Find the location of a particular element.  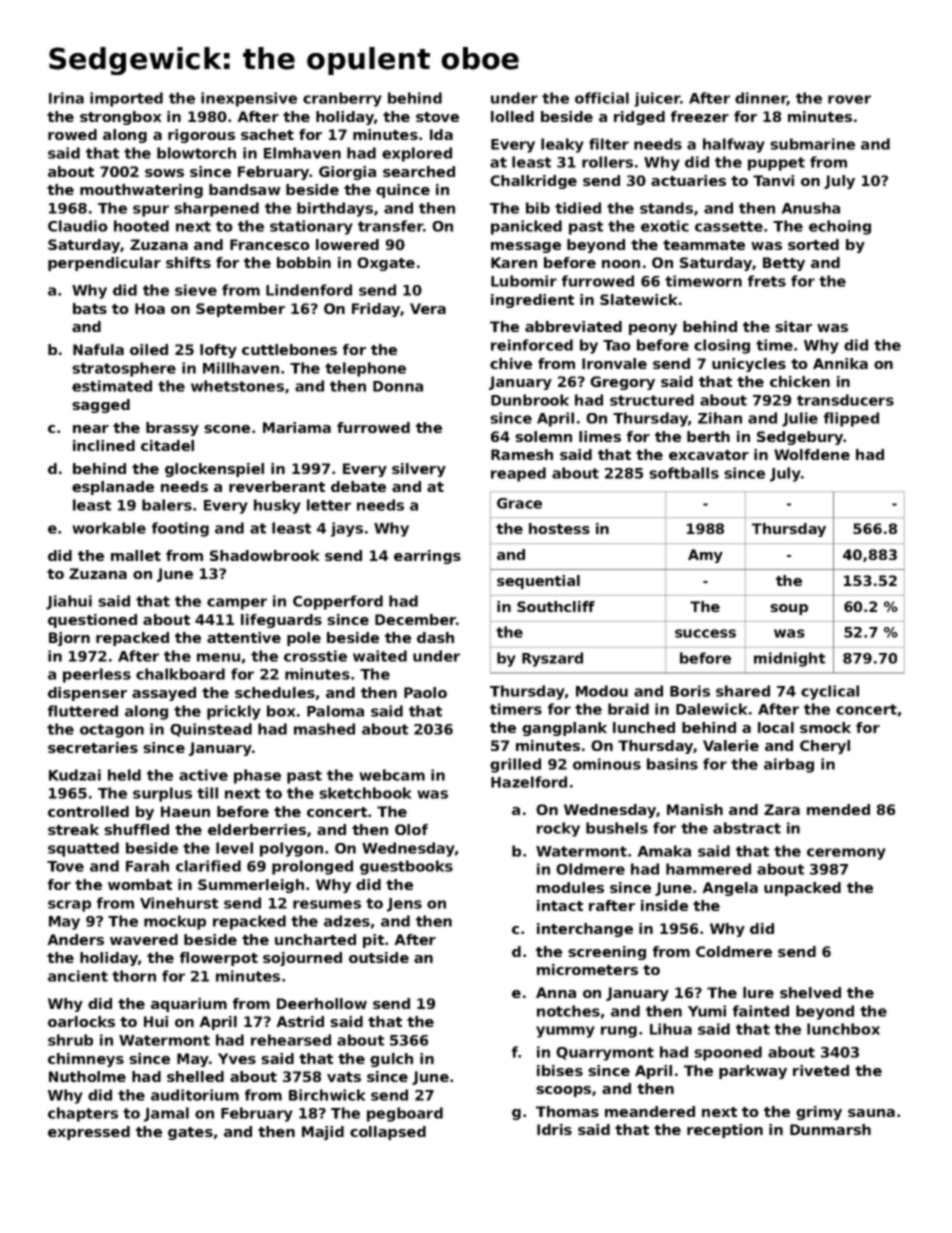

earrings is located at coordinates (427, 557).
